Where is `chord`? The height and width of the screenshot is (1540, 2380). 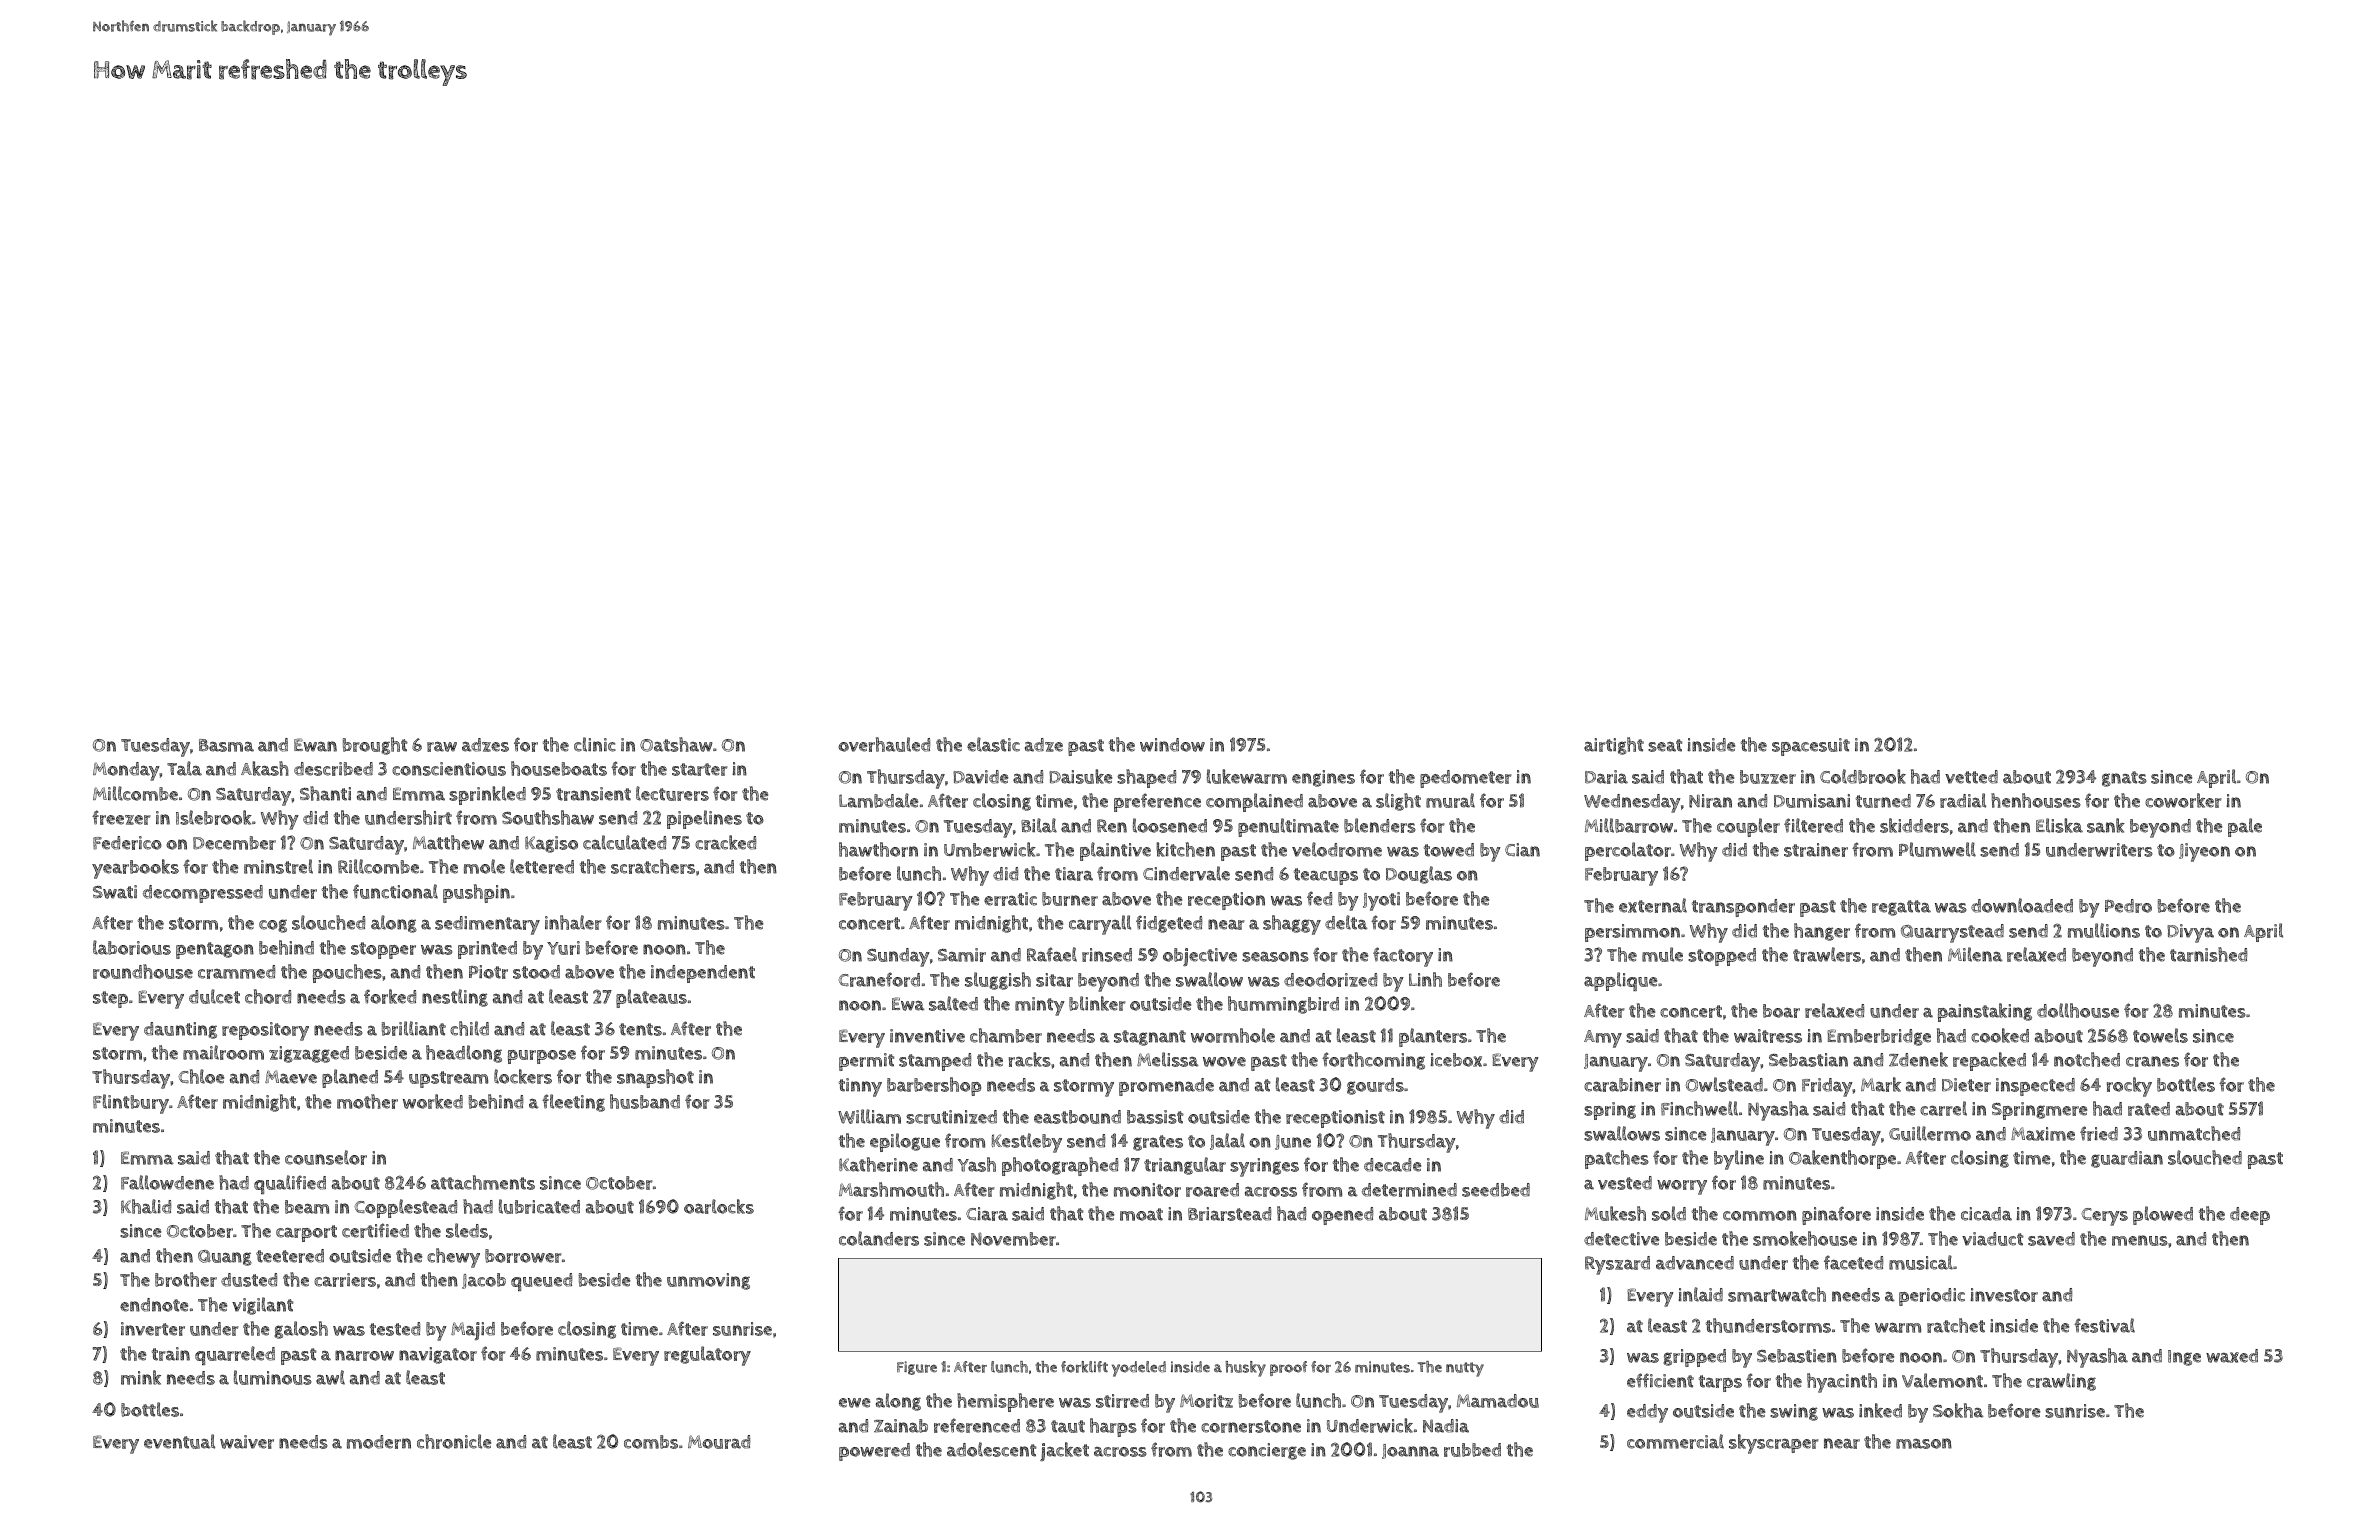
chord is located at coordinates (268, 996).
